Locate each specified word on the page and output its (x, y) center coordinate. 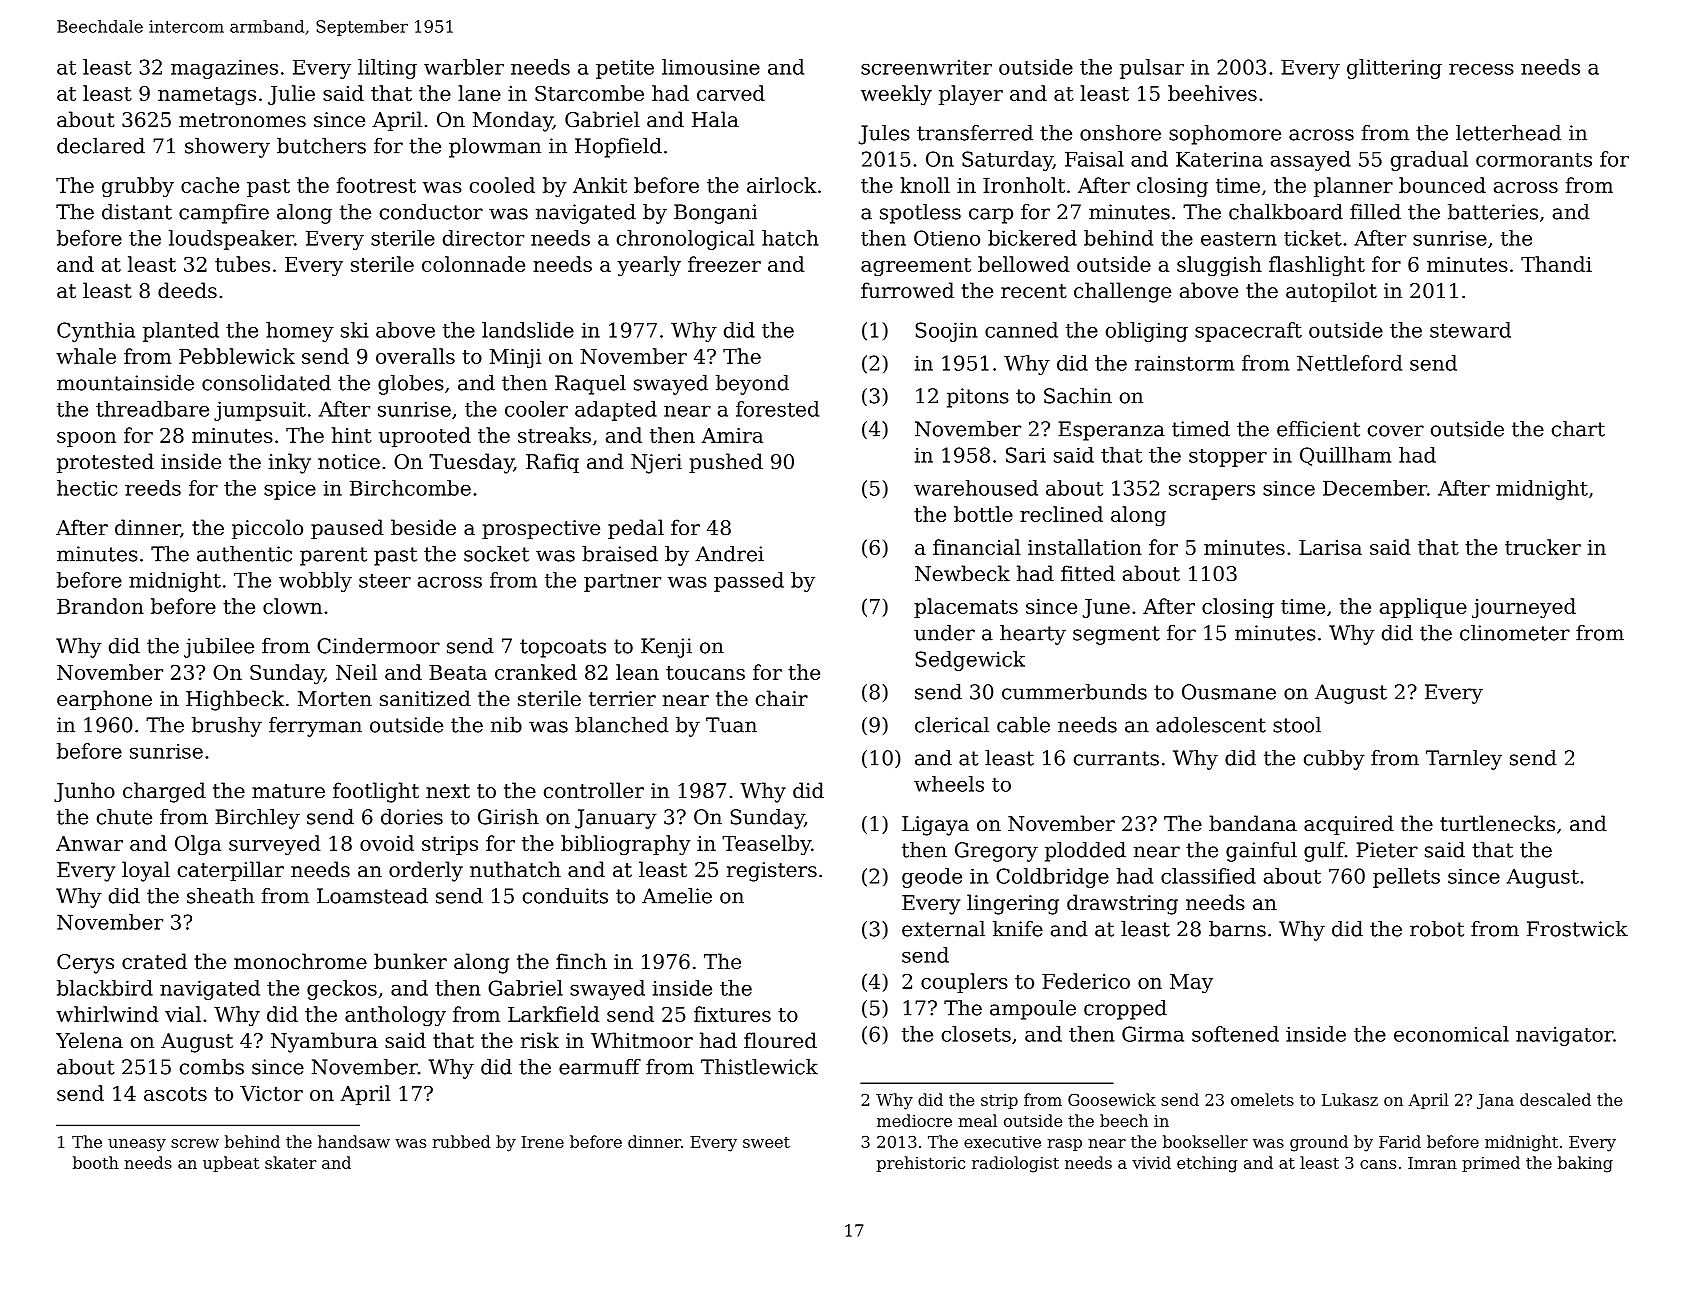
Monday (513, 121)
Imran (1432, 1163)
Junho (84, 792)
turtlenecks (1497, 823)
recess (1481, 69)
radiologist (1015, 1164)
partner (622, 582)
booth (96, 1162)
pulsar (1152, 69)
